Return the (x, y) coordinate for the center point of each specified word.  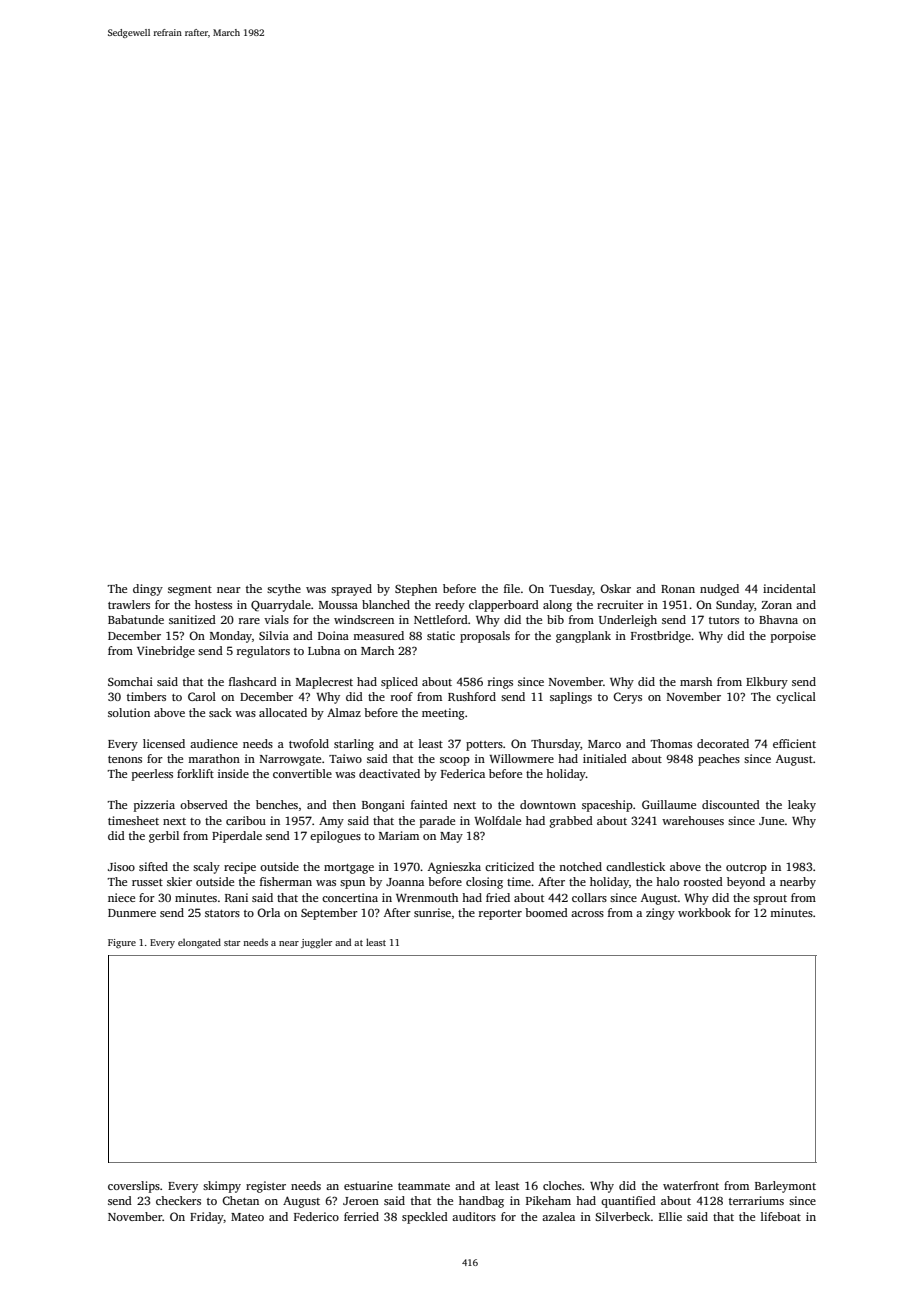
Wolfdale (497, 820)
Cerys (627, 698)
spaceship (607, 806)
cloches (562, 1185)
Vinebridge (166, 652)
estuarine (368, 1185)
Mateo (247, 1217)
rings (500, 683)
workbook (704, 912)
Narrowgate (290, 760)
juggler (316, 943)
